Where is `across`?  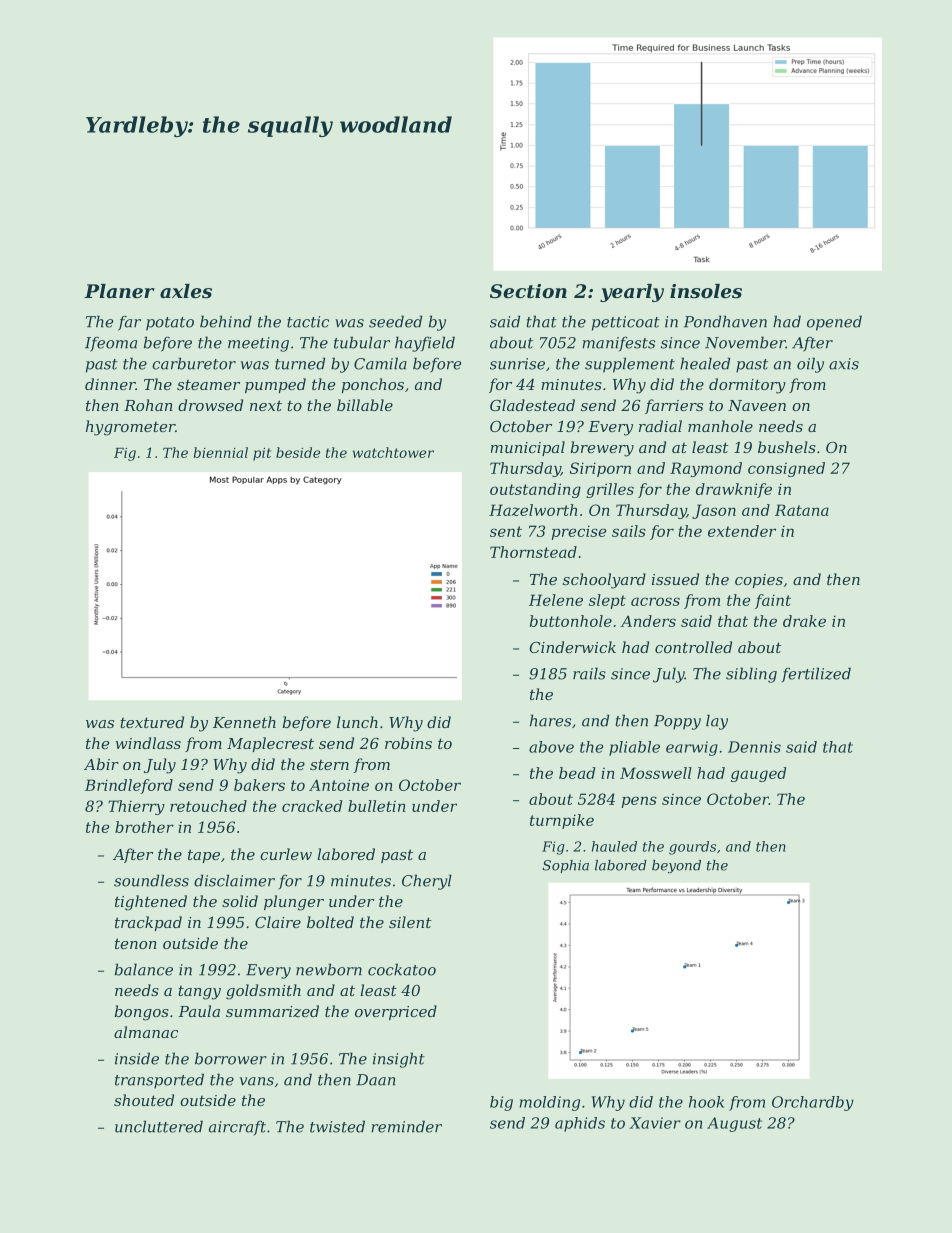 across is located at coordinates (655, 601).
